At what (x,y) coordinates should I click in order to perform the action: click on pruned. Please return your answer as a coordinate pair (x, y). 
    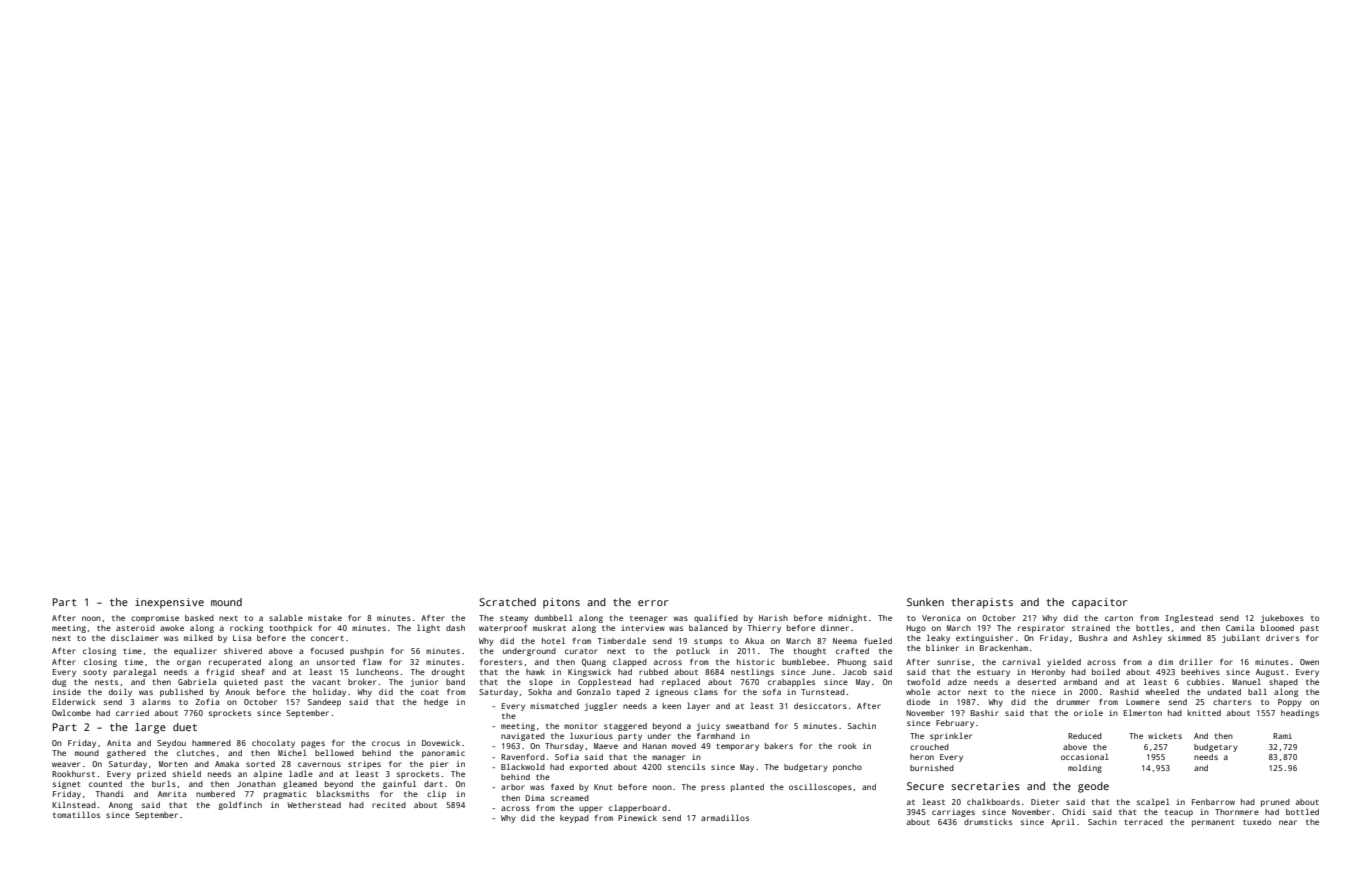
    Looking at the image, I should click on (1275, 803).
